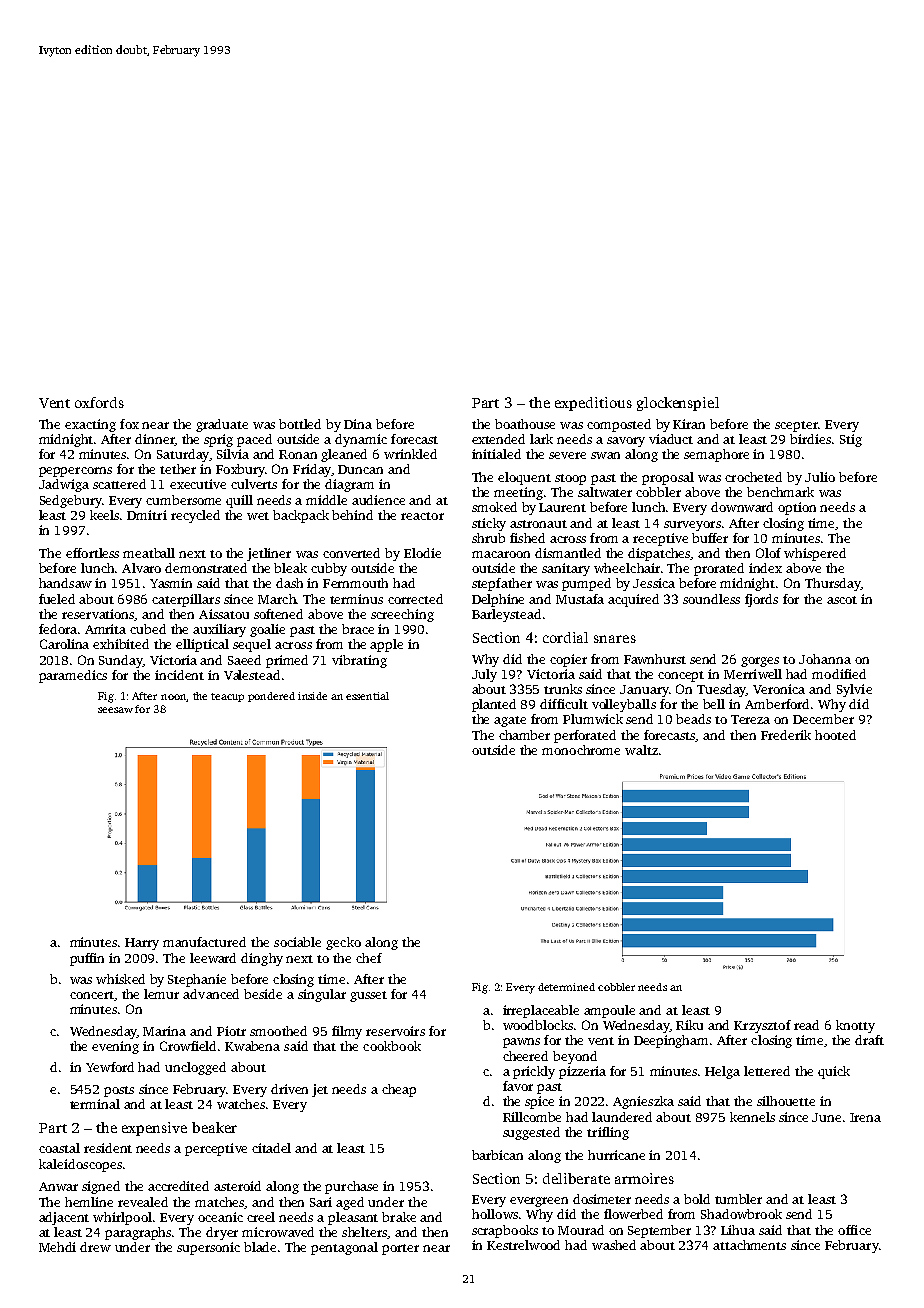 The width and height of the image is (924, 1308). I want to click on Mehdi, so click(57, 1247).
